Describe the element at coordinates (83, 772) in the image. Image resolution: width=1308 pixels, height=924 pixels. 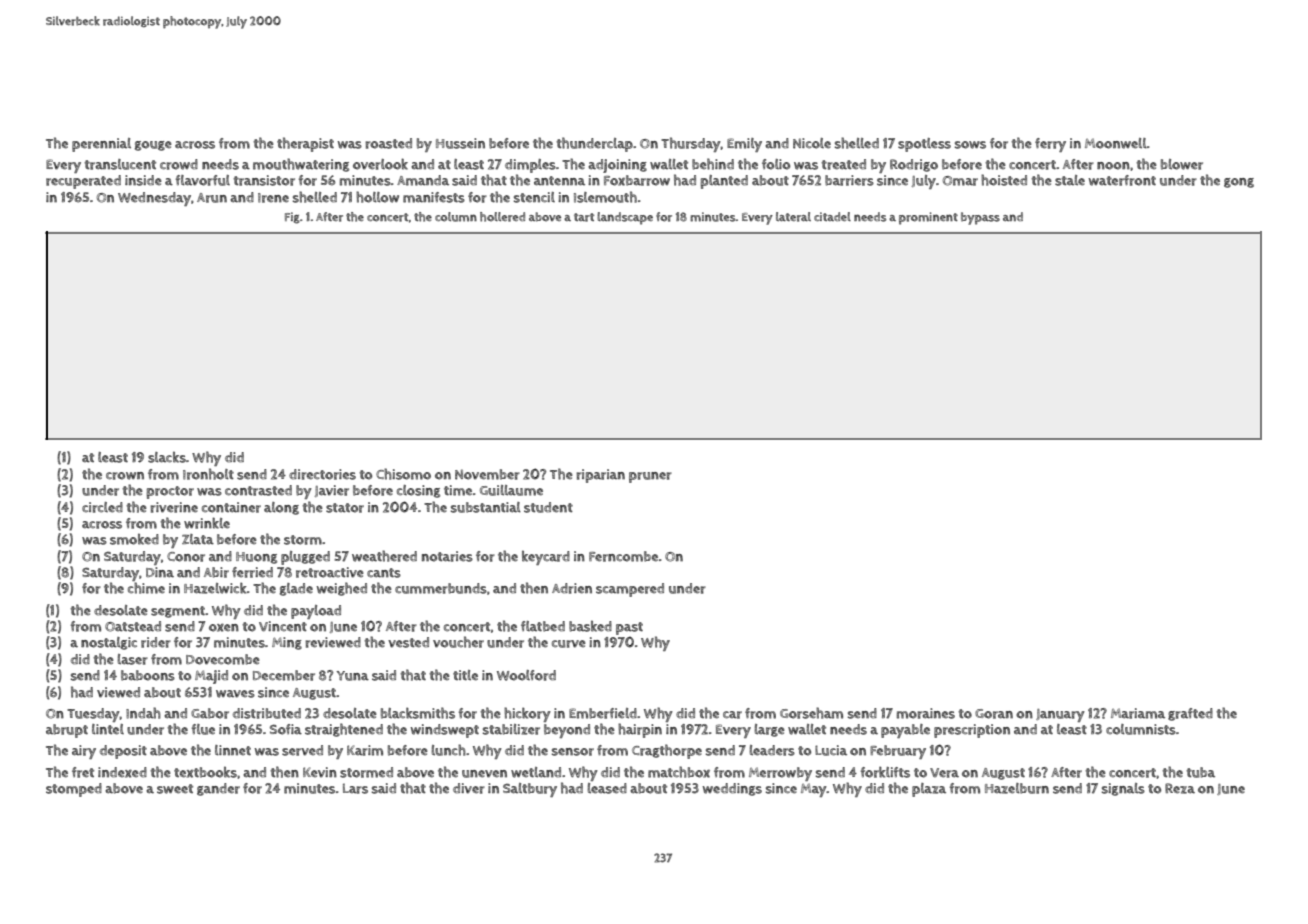
I see `fret` at that location.
